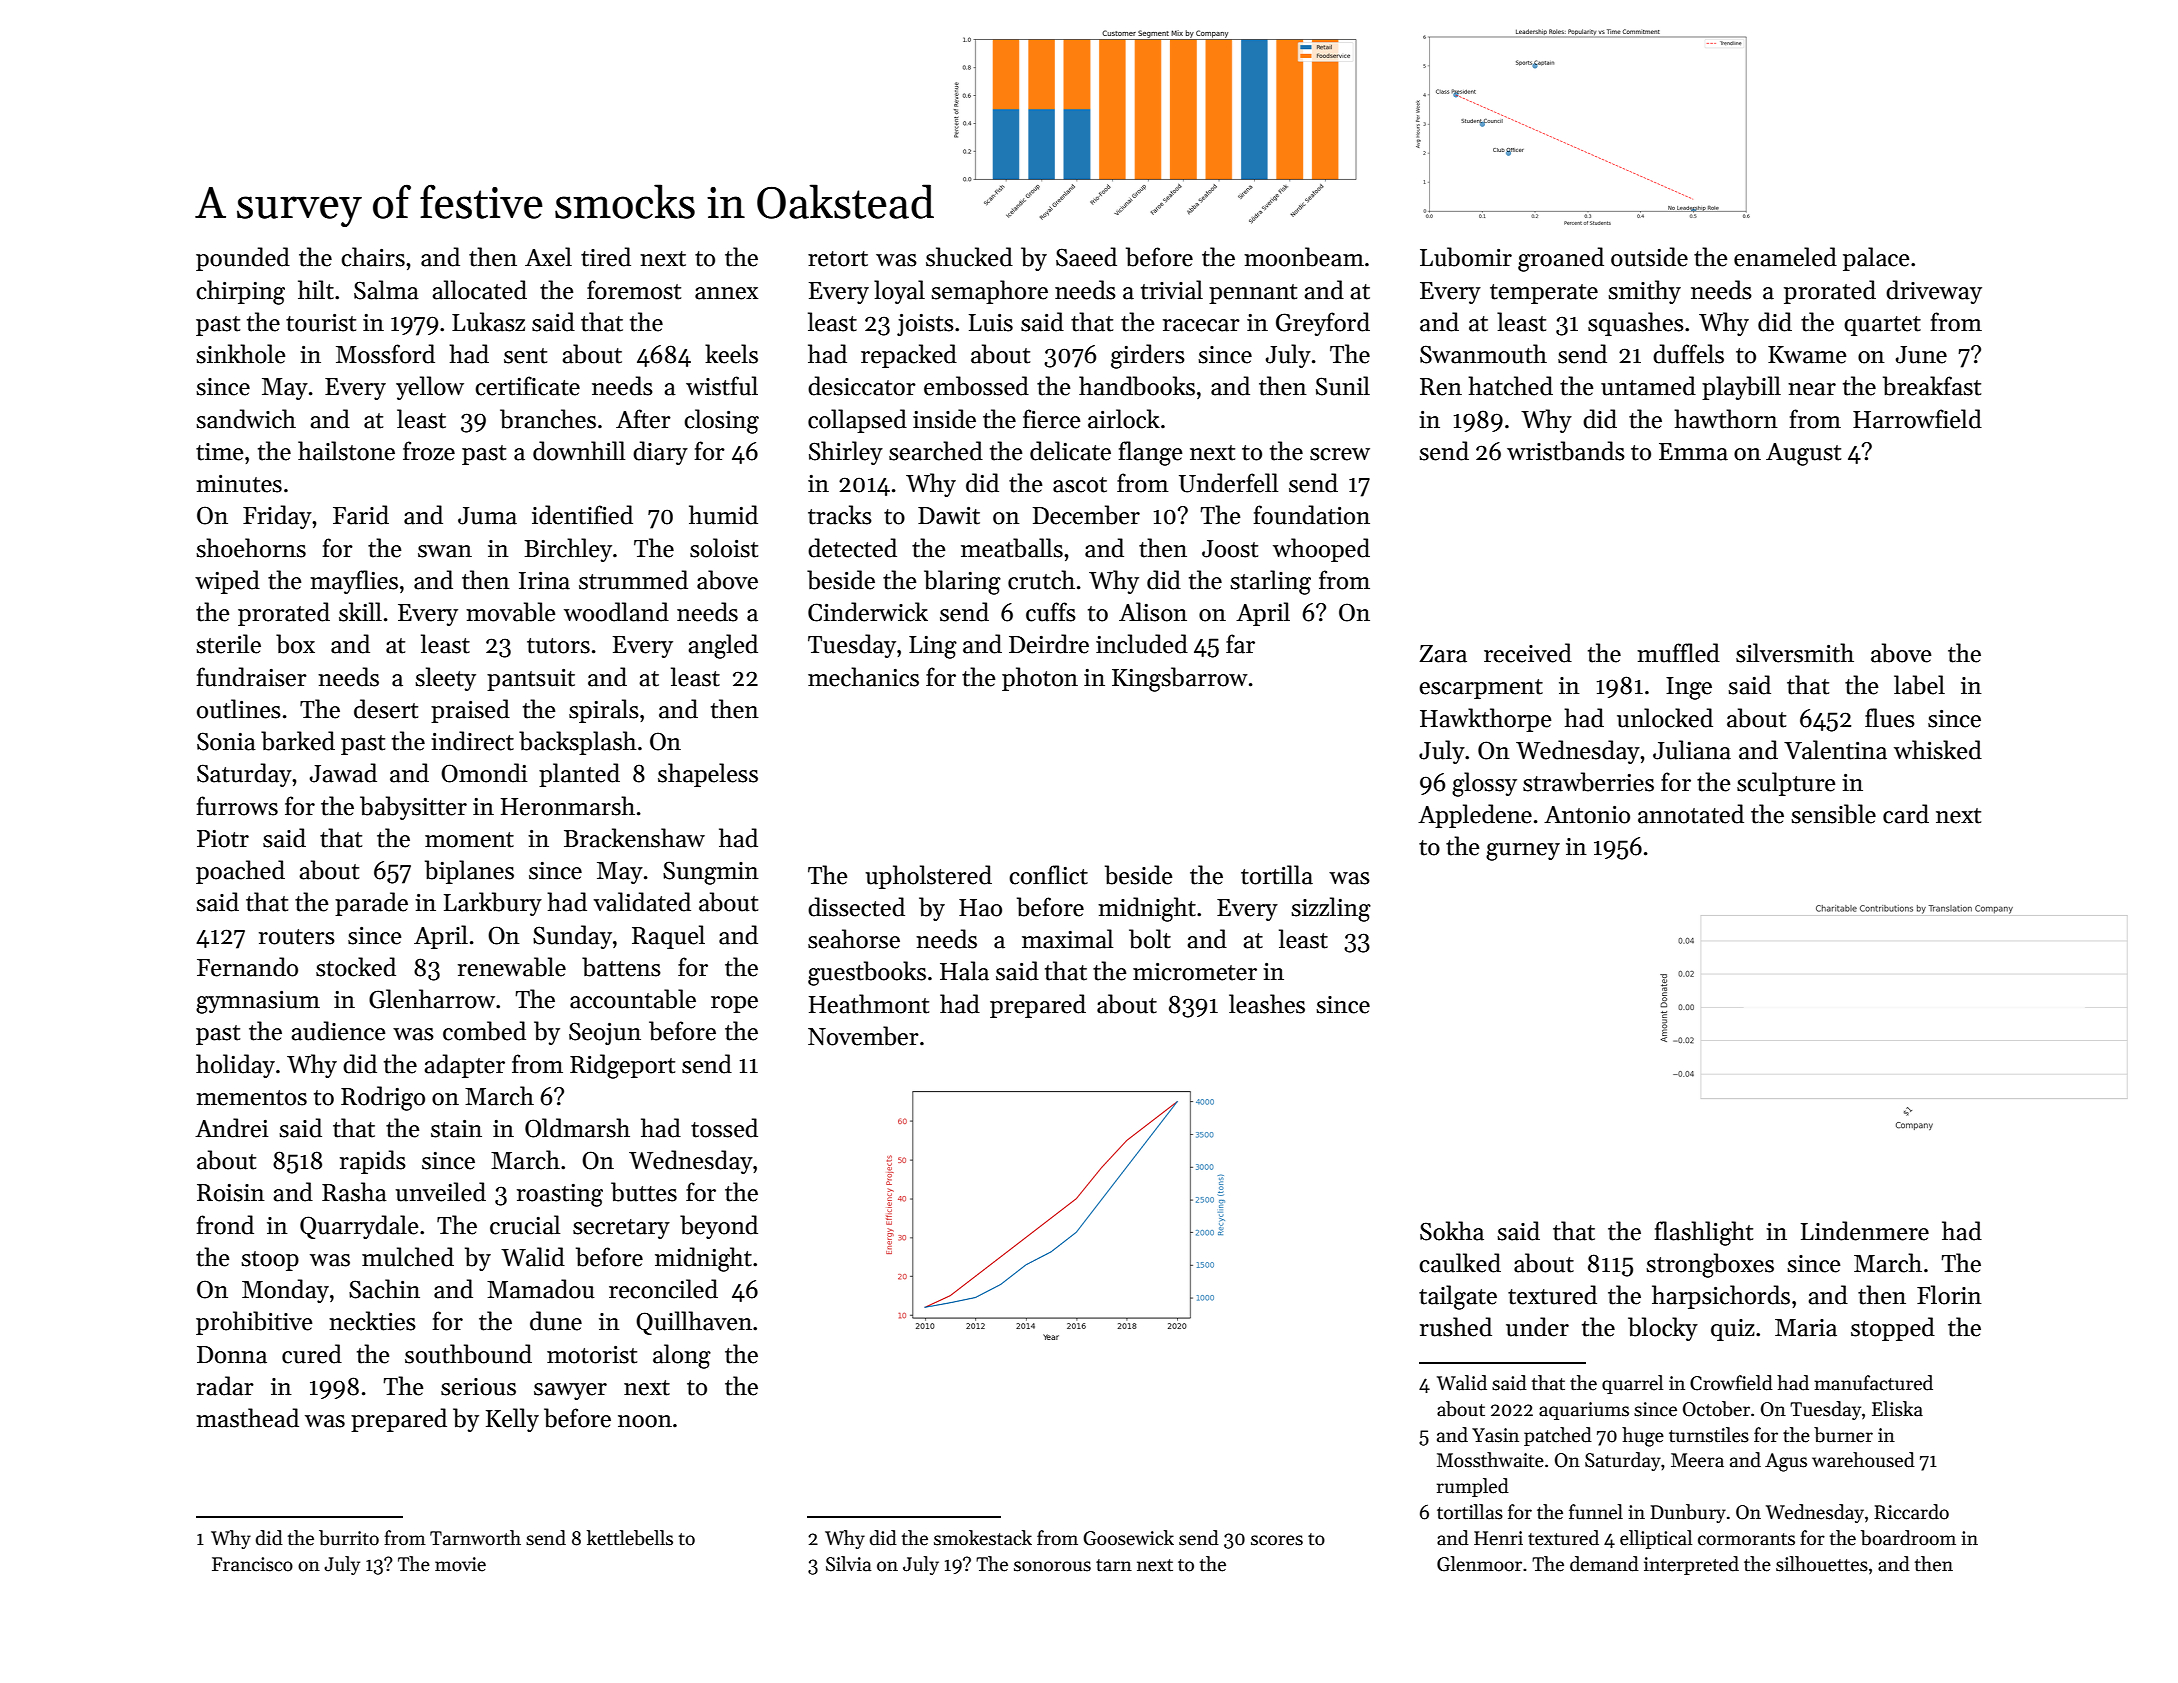 The image size is (2178, 1683). Describe the element at coordinates (243, 259) in the image. I see `pounded` at that location.
